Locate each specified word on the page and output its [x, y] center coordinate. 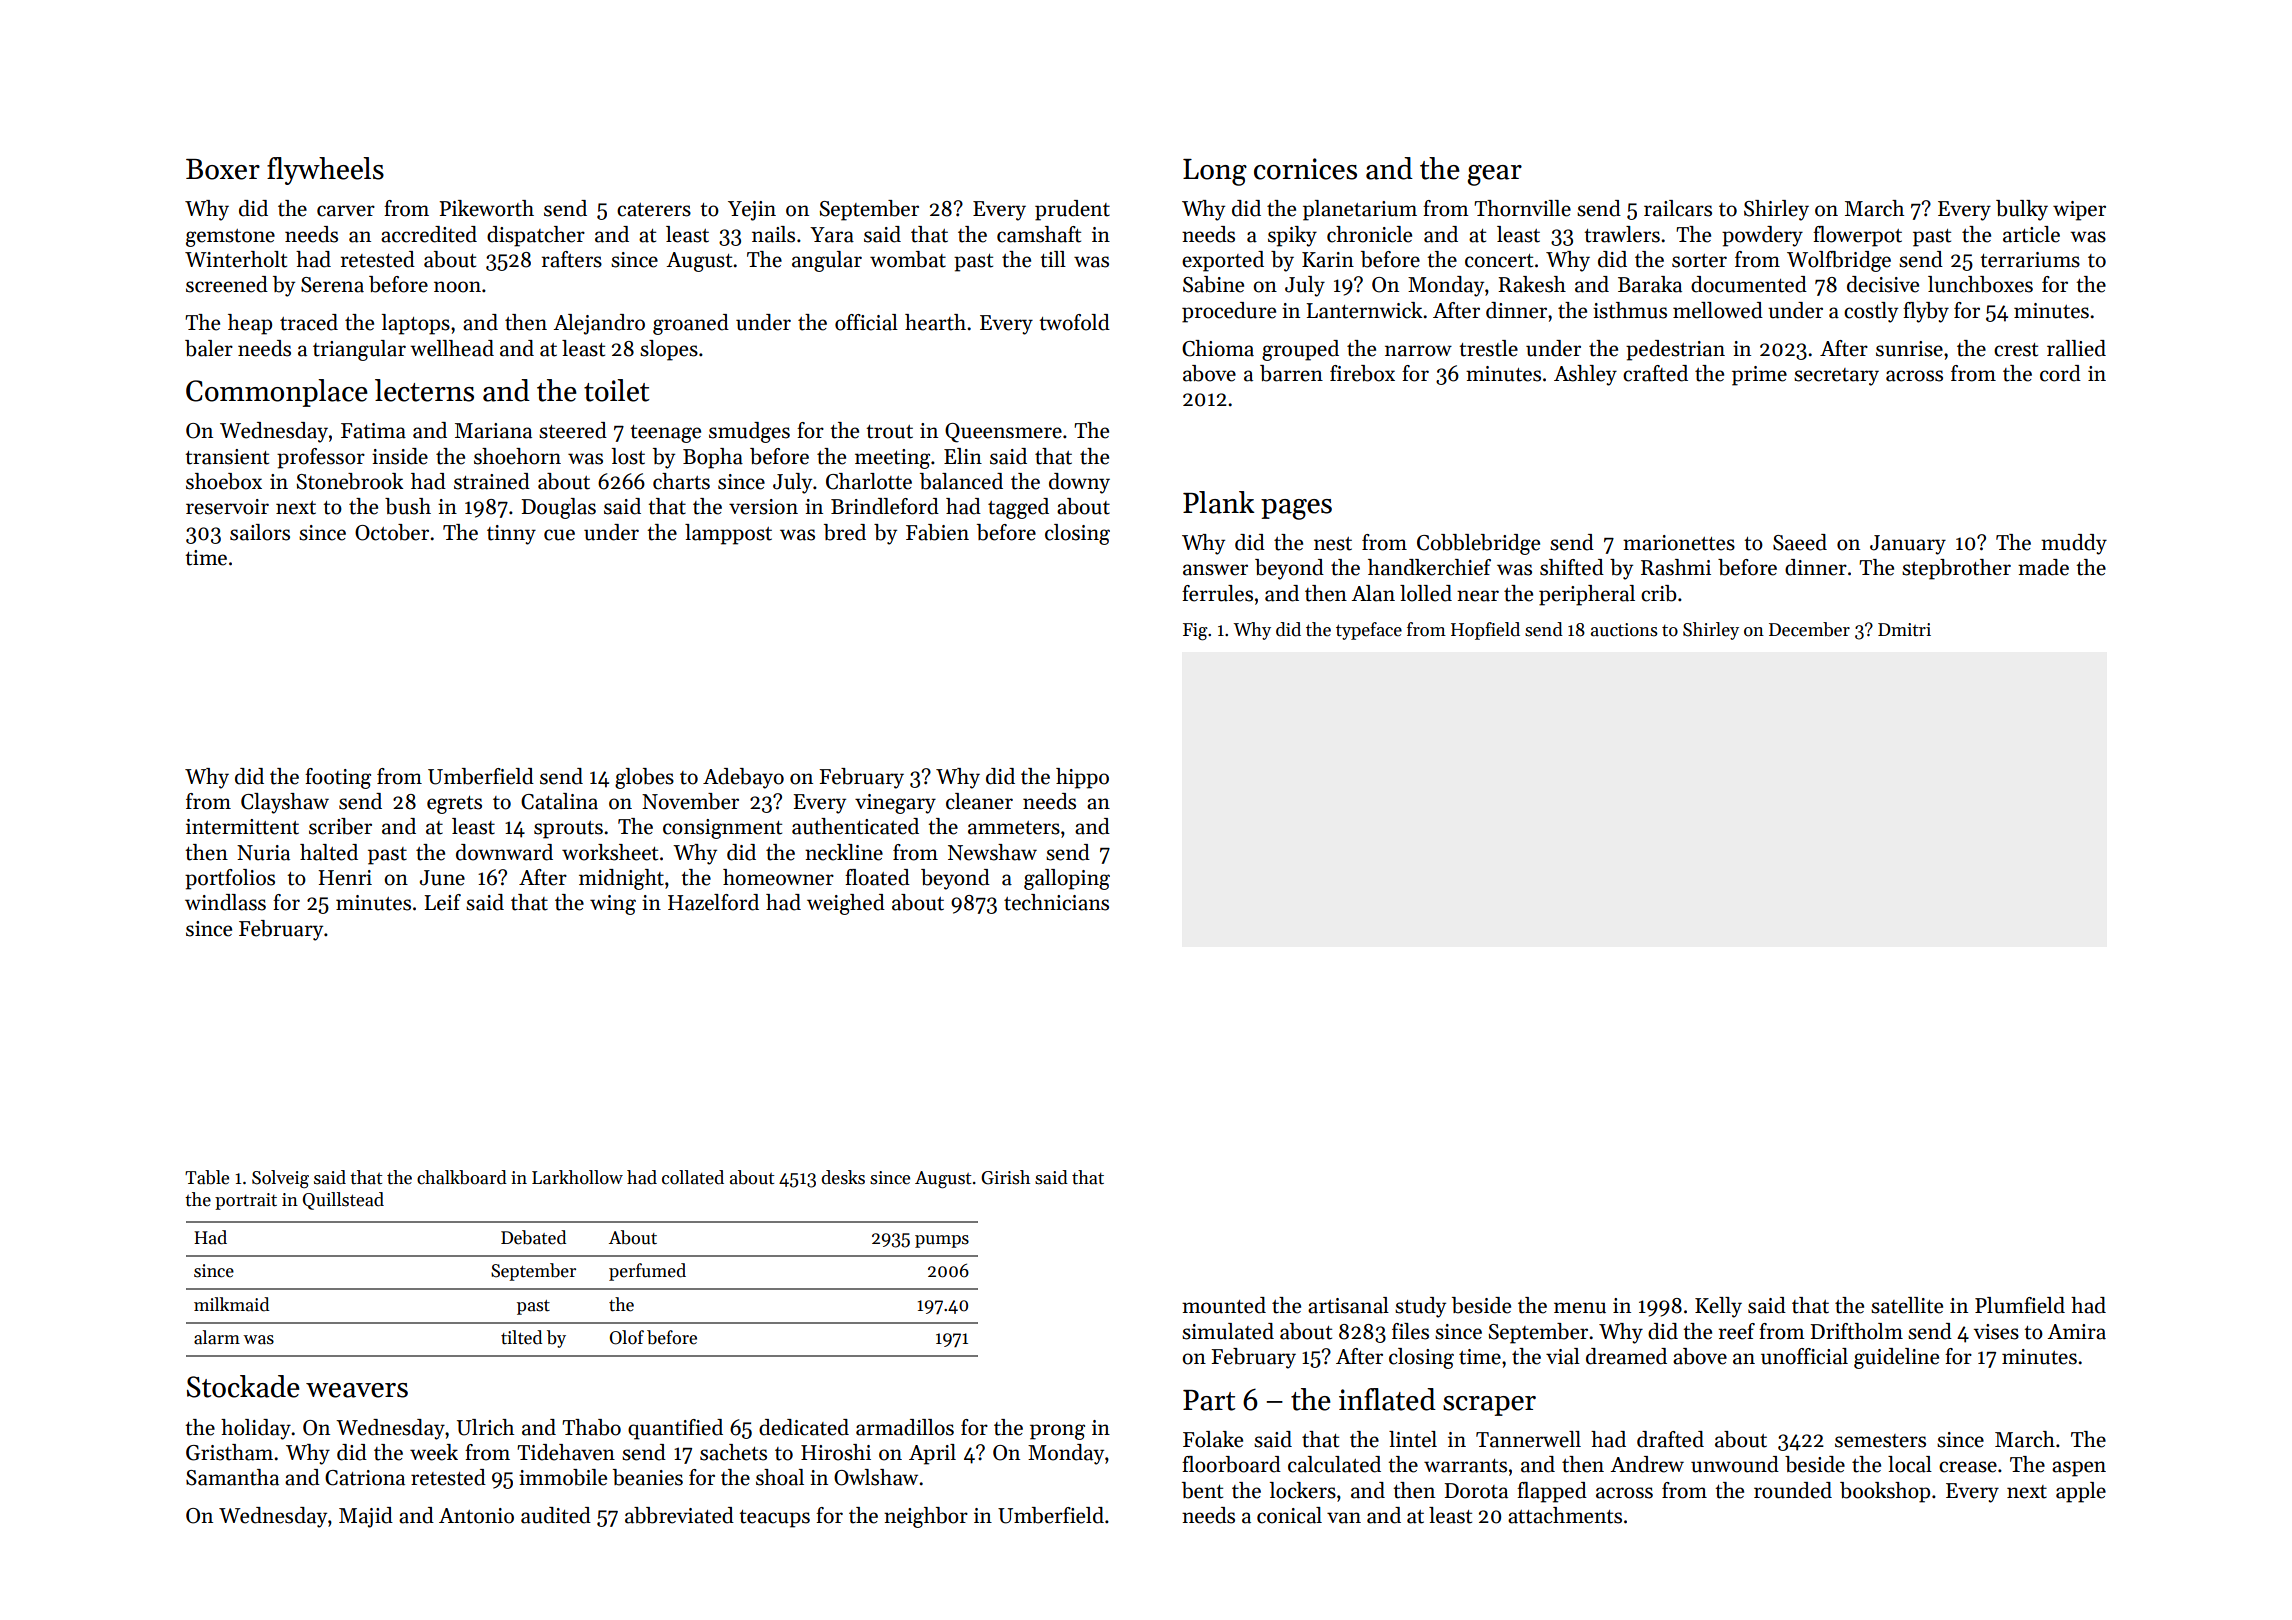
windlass [225, 902]
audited [556, 1515]
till [1053, 259]
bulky [2022, 210]
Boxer [223, 169]
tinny [511, 535]
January [1908, 545]
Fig [1195, 632]
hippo [1082, 778]
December [1809, 629]
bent [1202, 1490]
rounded [1793, 1490]
